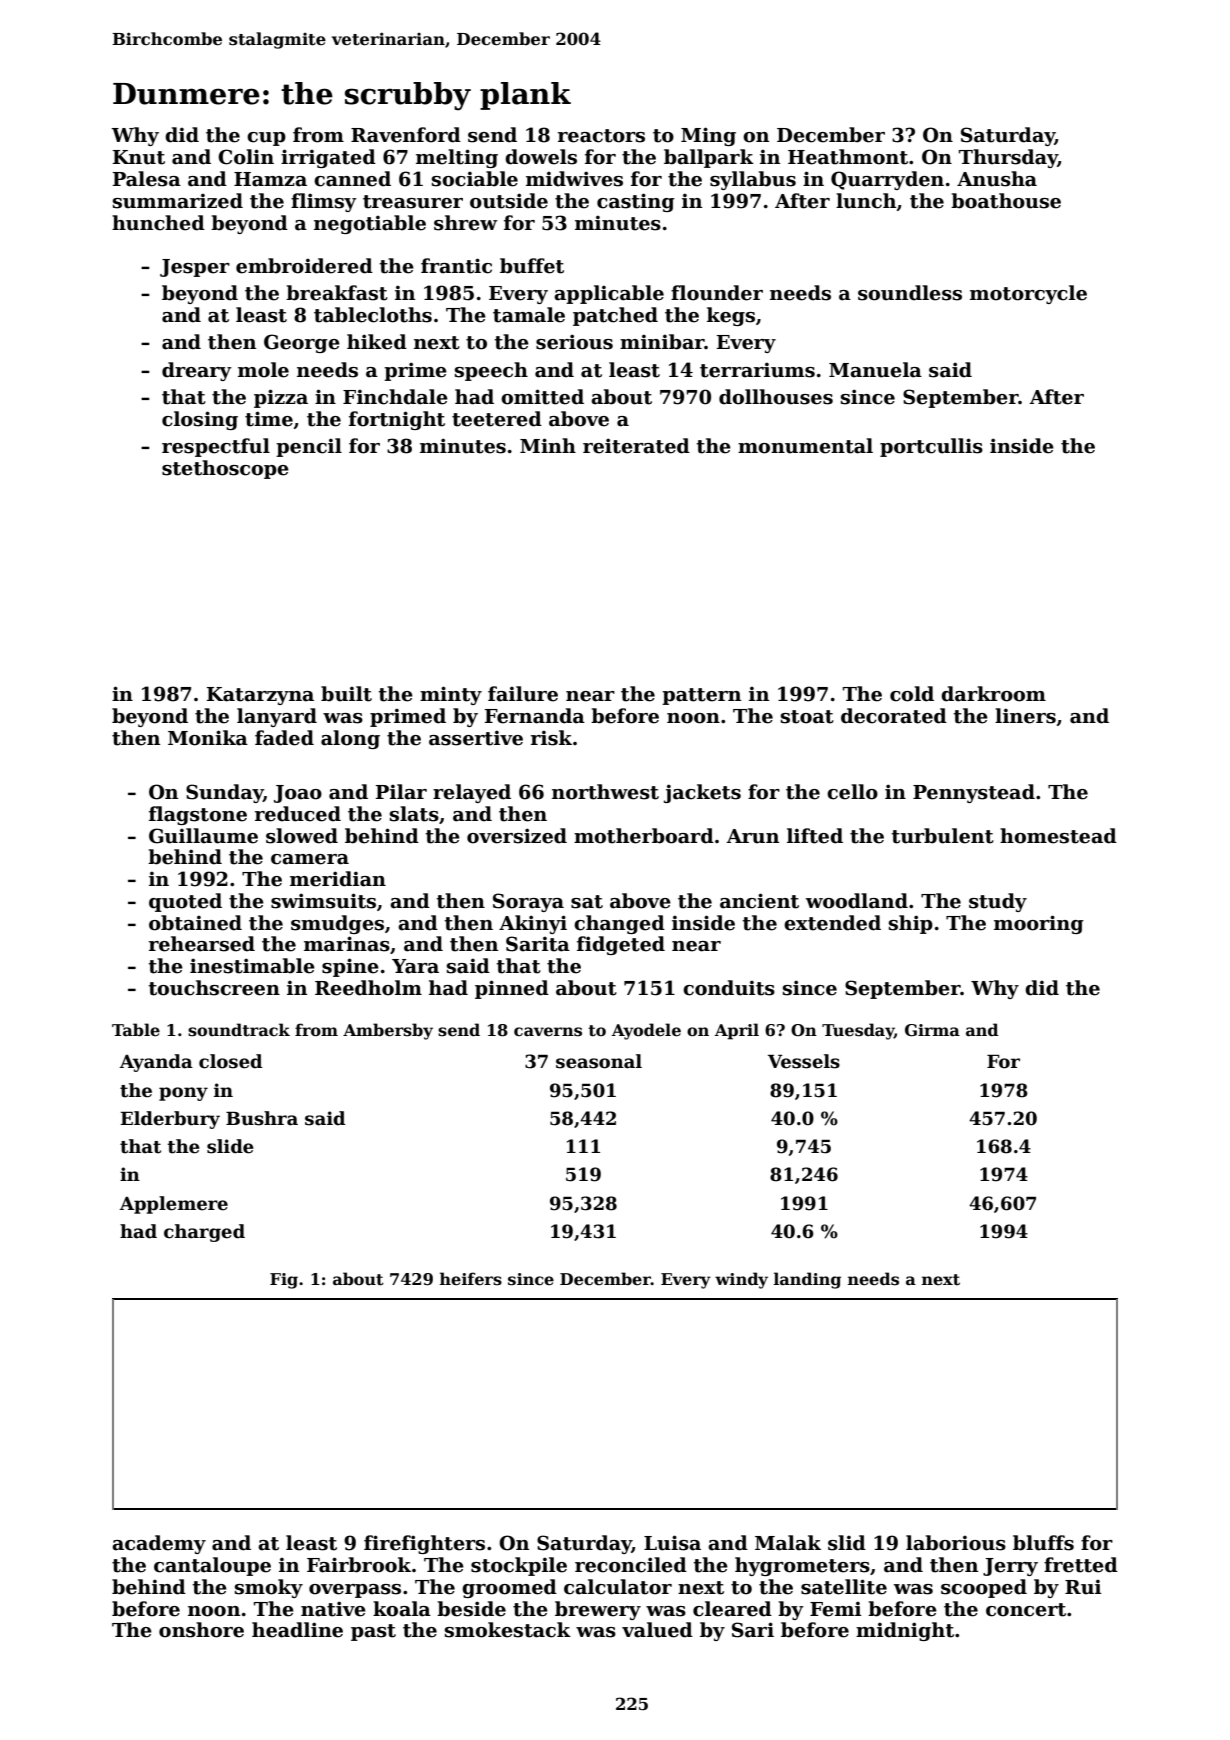  I want to click on cleared, so click(732, 1609).
